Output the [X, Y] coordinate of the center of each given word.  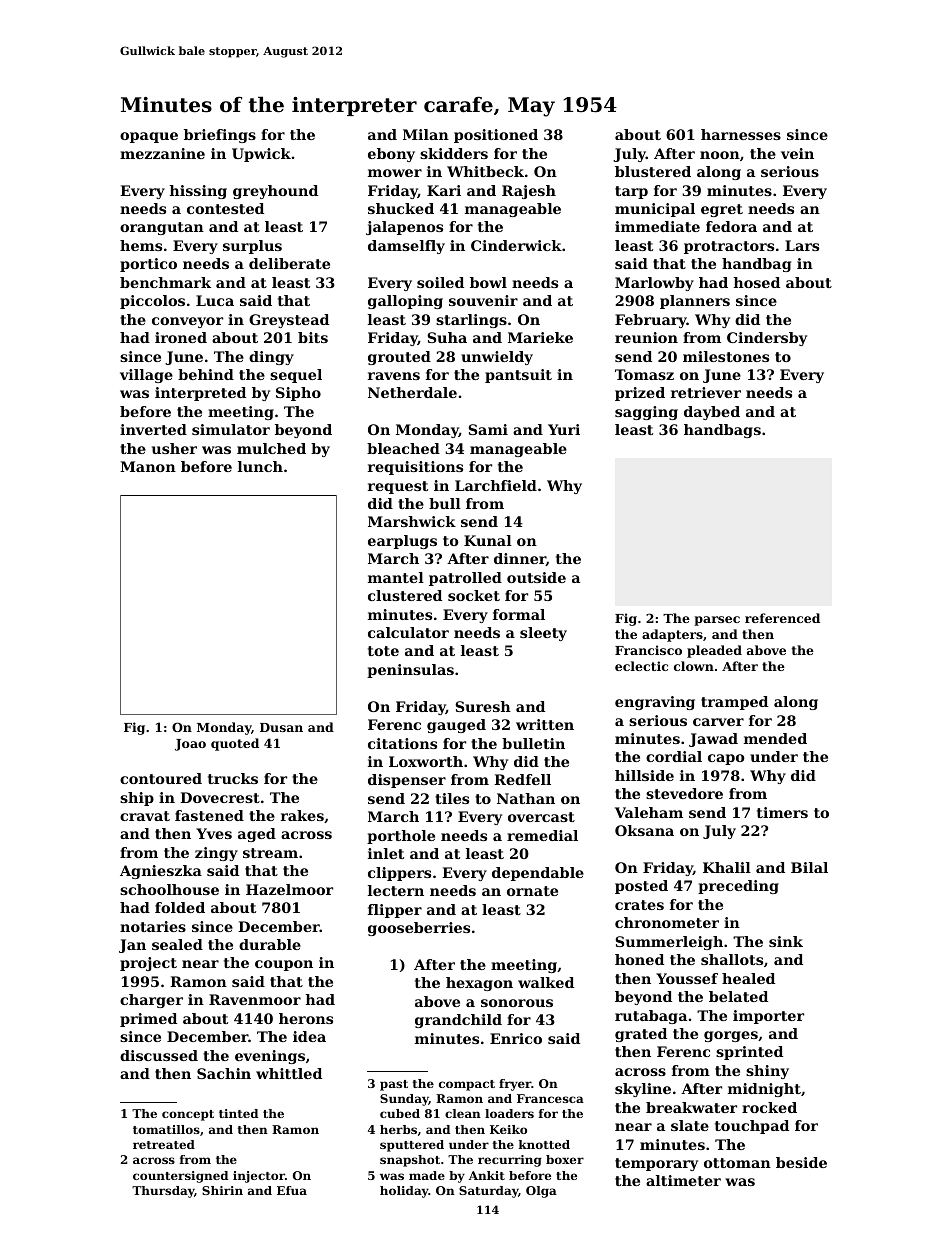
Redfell [522, 779]
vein [797, 153]
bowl [488, 282]
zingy [216, 854]
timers [782, 812]
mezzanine [162, 153]
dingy [271, 358]
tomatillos [166, 1129]
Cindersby [767, 339]
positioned [496, 136]
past [394, 1085]
